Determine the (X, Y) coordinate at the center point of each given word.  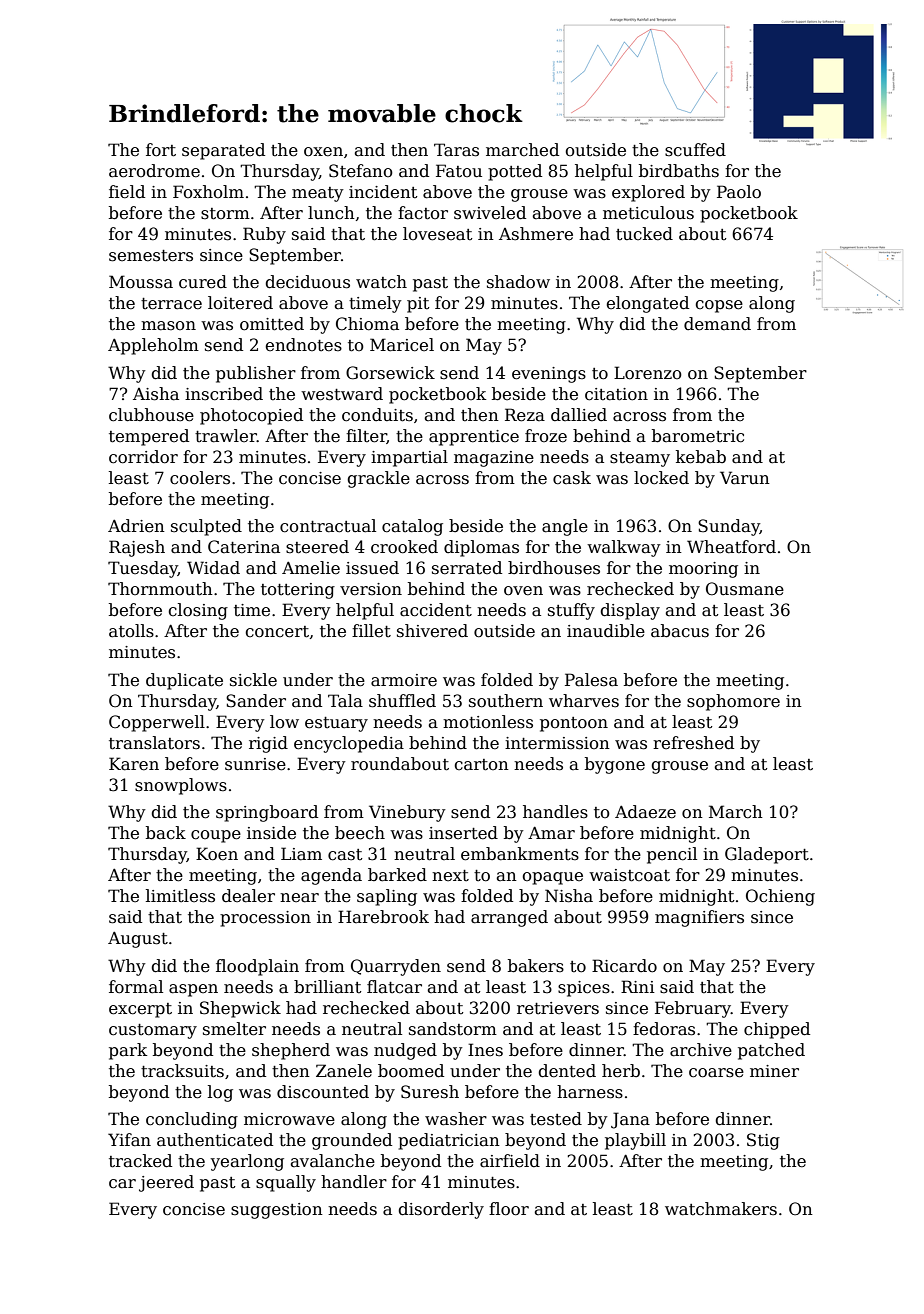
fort (161, 150)
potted (515, 172)
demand (717, 324)
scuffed (695, 150)
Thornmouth (160, 589)
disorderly (441, 1210)
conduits (377, 415)
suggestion (277, 1211)
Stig (763, 1141)
